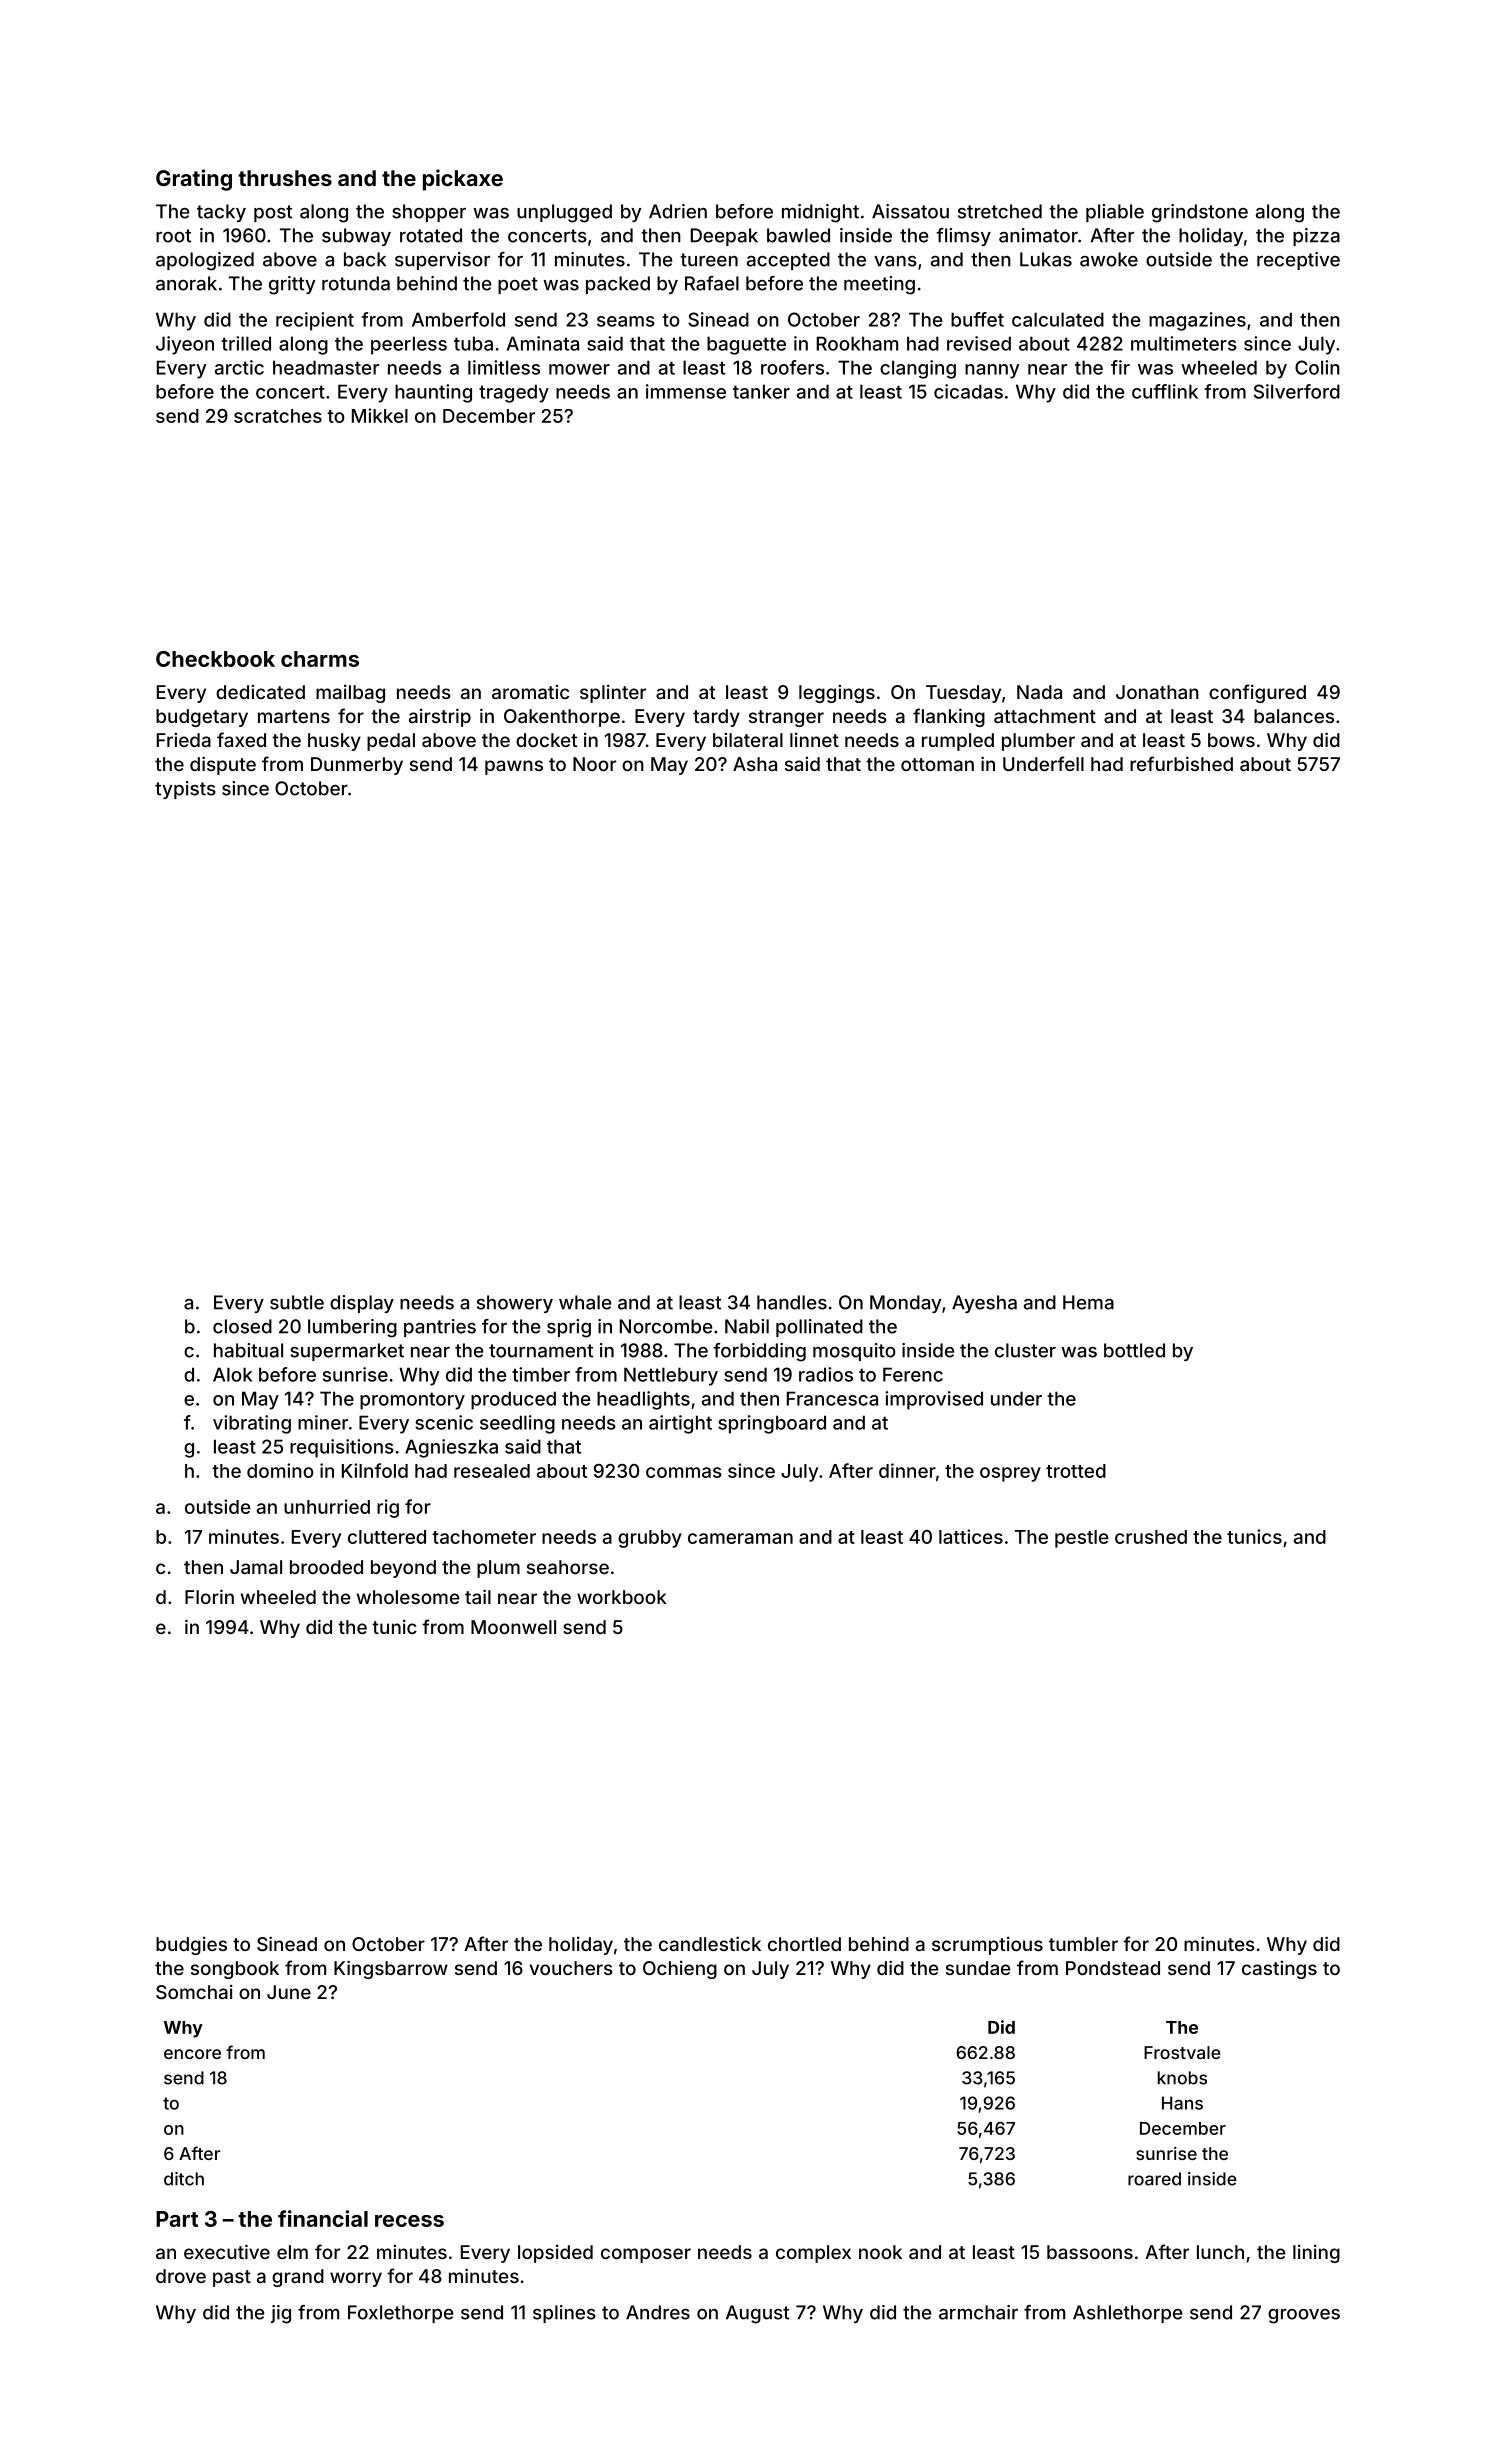  I want to click on scratches, so click(278, 416).
